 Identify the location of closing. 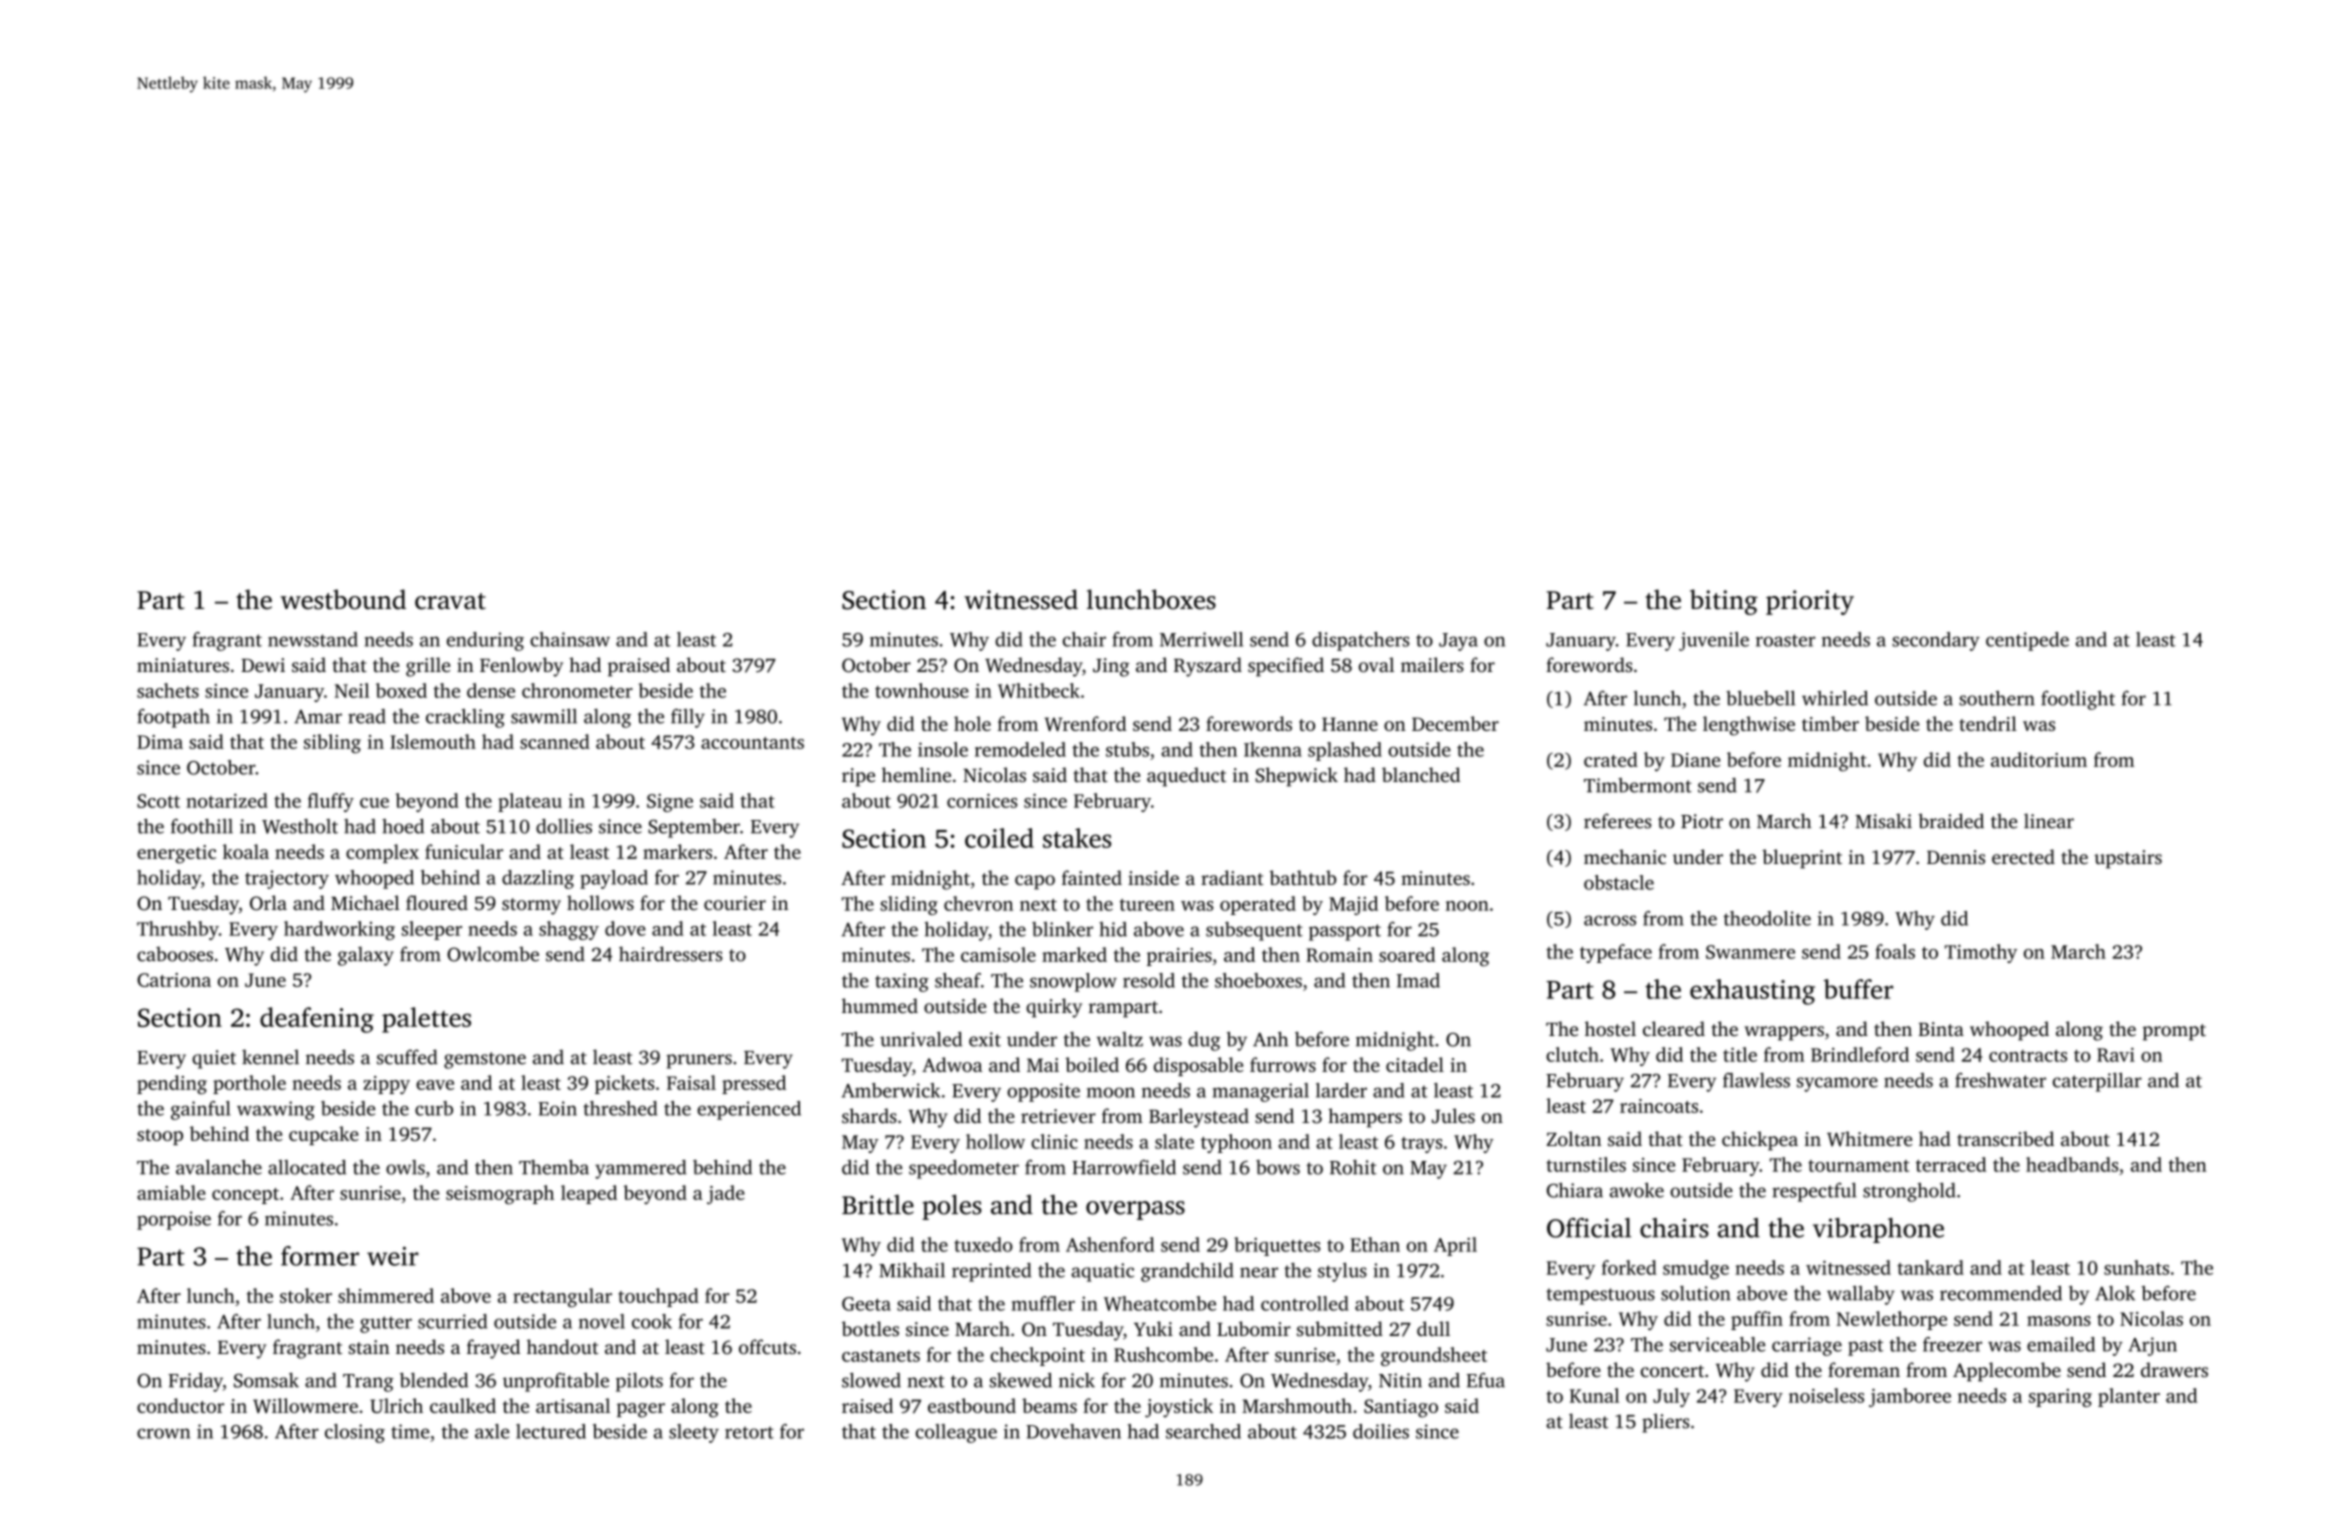
(355, 1433).
